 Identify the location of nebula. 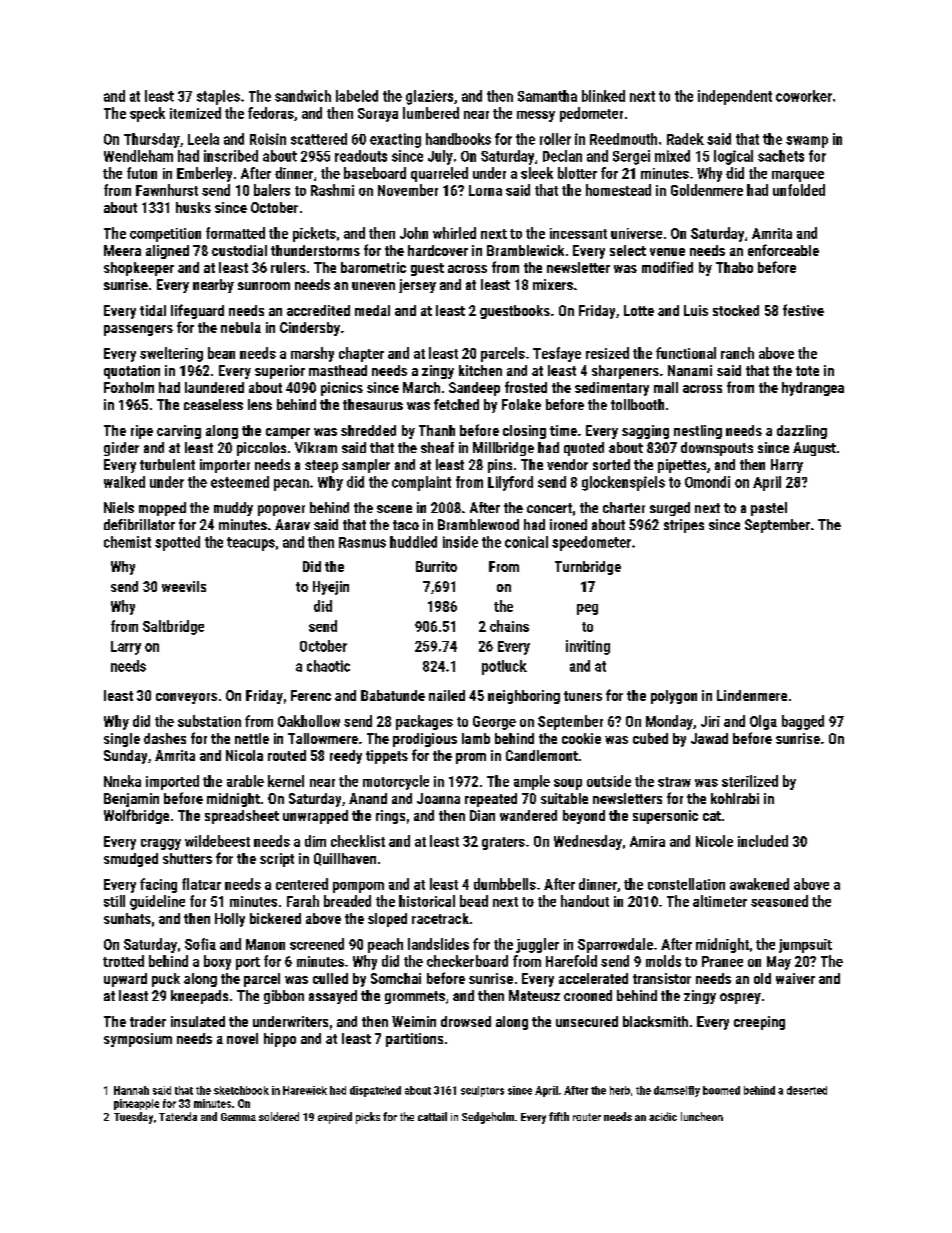
(241, 327).
